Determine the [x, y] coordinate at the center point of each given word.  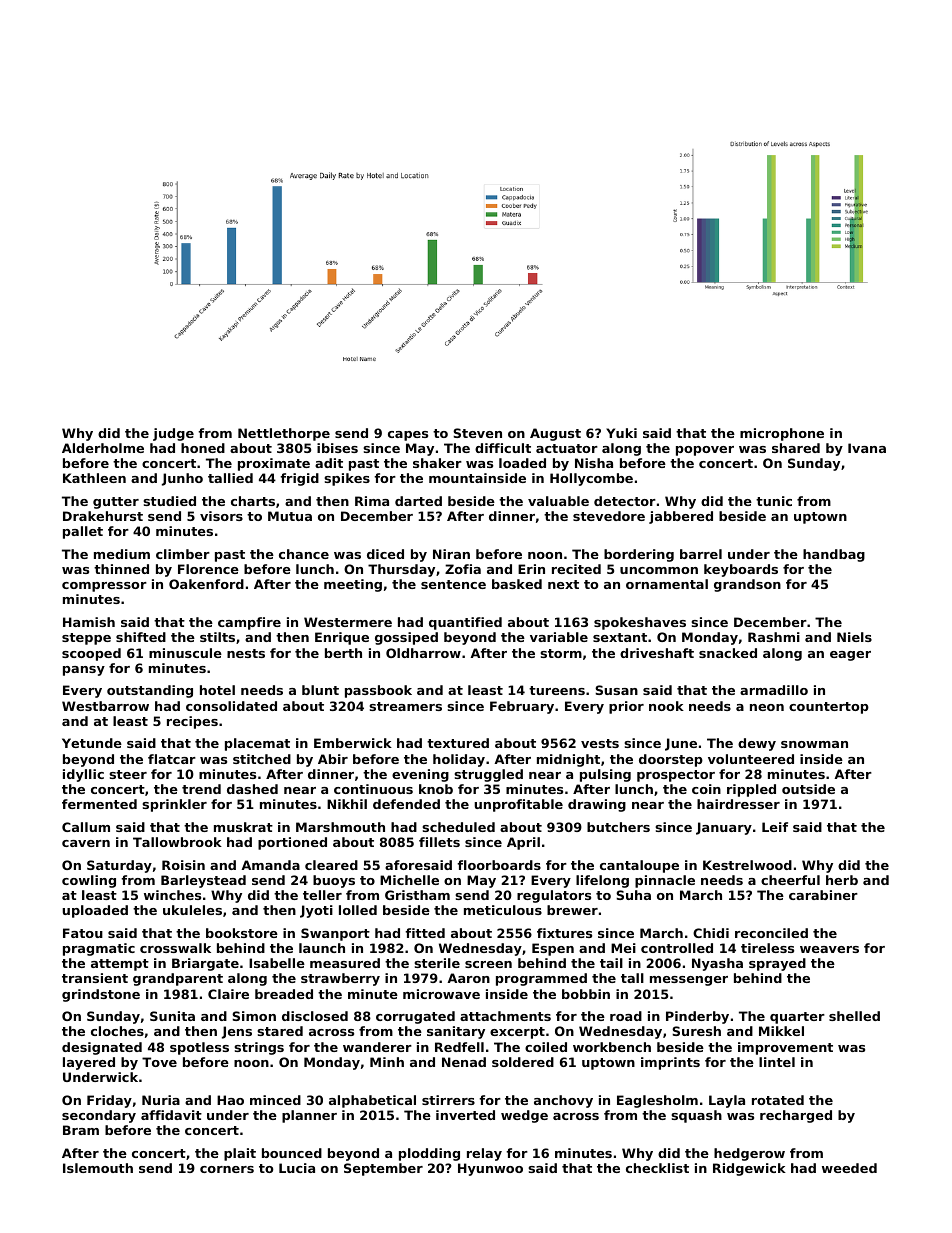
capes [408, 436]
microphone [782, 434]
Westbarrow [105, 706]
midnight [568, 760]
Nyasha [717, 964]
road [626, 1016]
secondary [99, 1116]
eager [850, 656]
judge [173, 434]
